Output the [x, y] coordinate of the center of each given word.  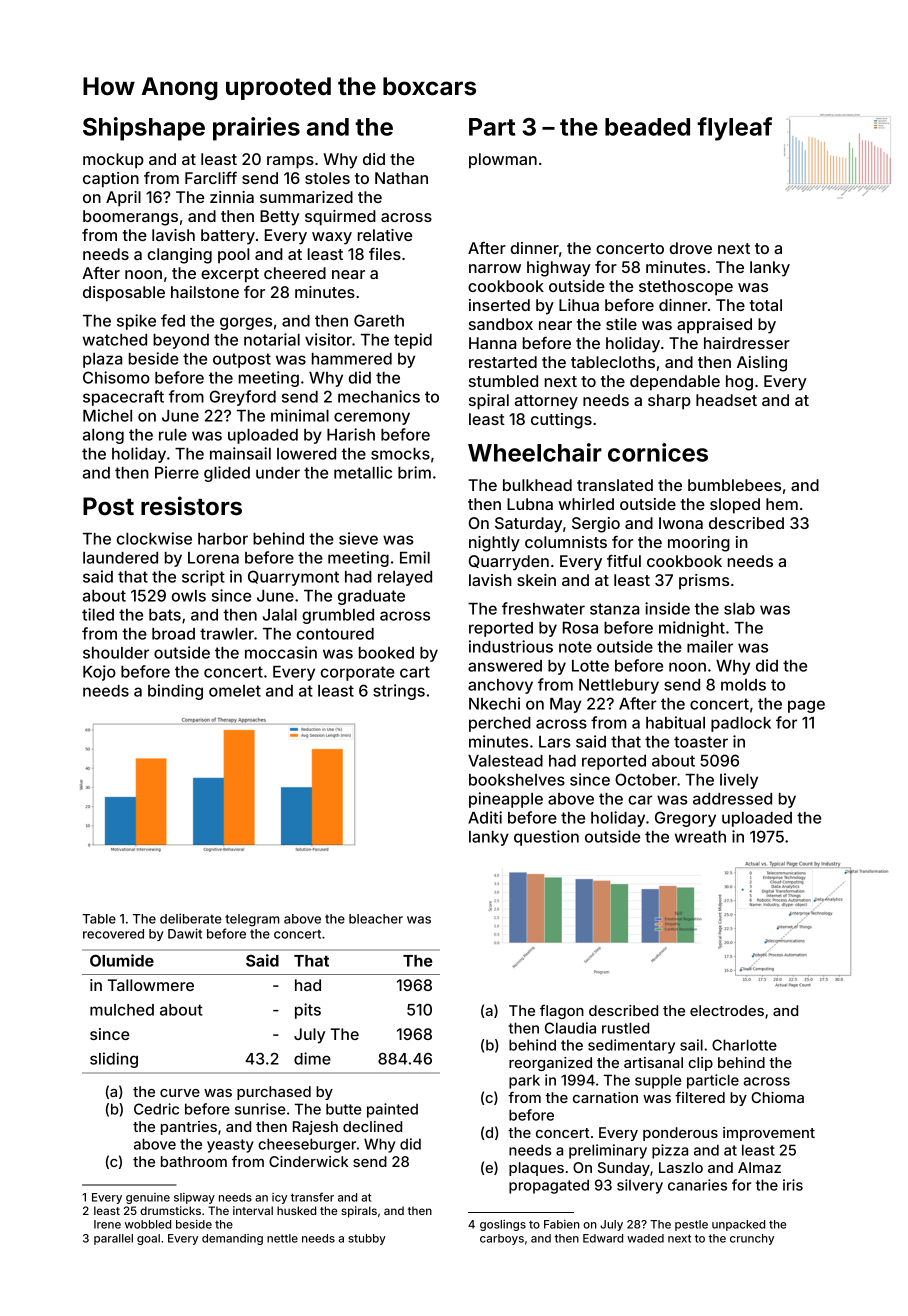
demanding [232, 1239]
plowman [503, 161]
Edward [603, 1238]
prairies [256, 129]
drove [691, 248]
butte [344, 1109]
